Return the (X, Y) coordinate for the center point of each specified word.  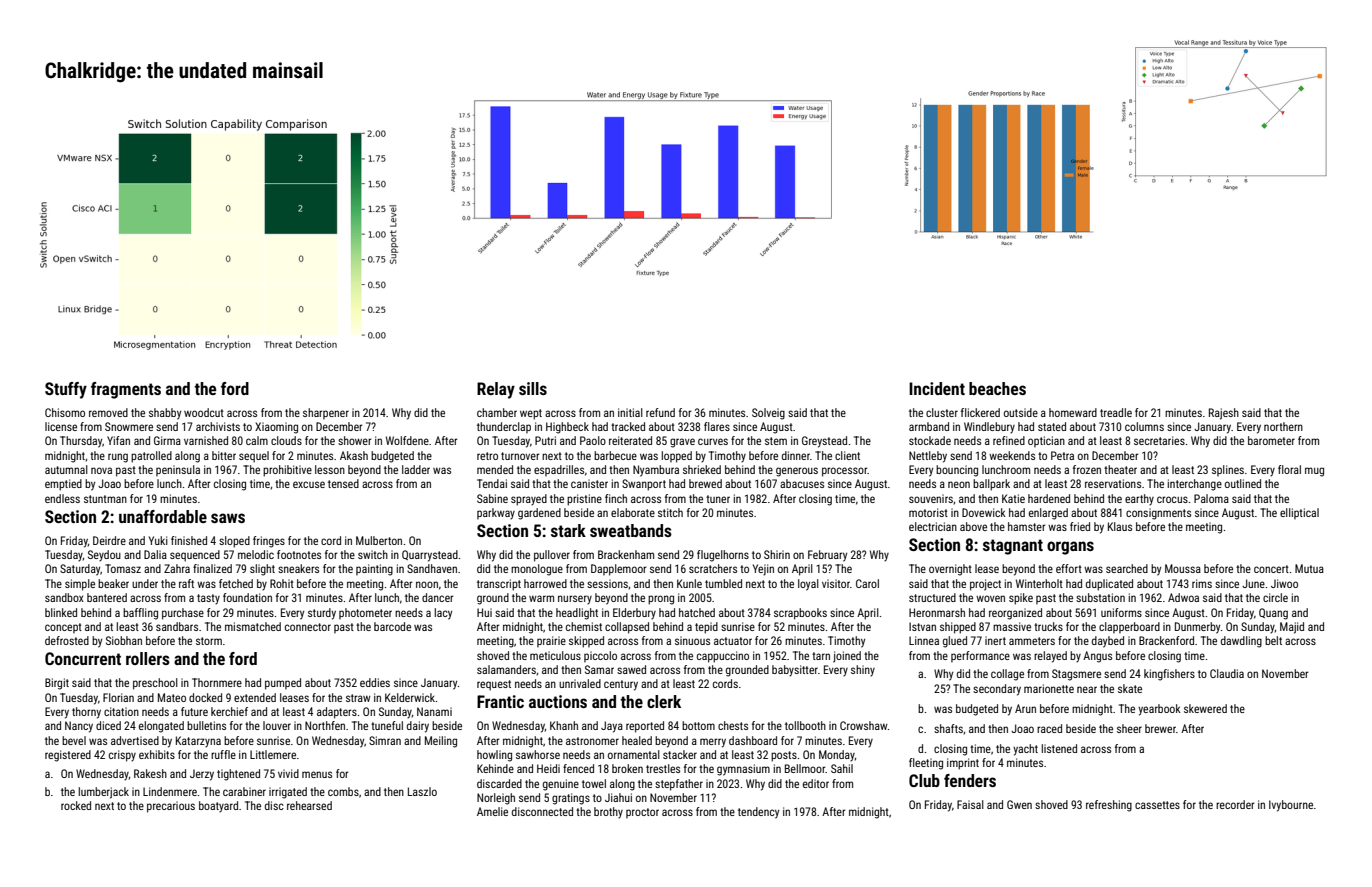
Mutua (1309, 568)
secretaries (1159, 440)
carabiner (244, 791)
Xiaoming (276, 428)
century (621, 685)
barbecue (615, 455)
